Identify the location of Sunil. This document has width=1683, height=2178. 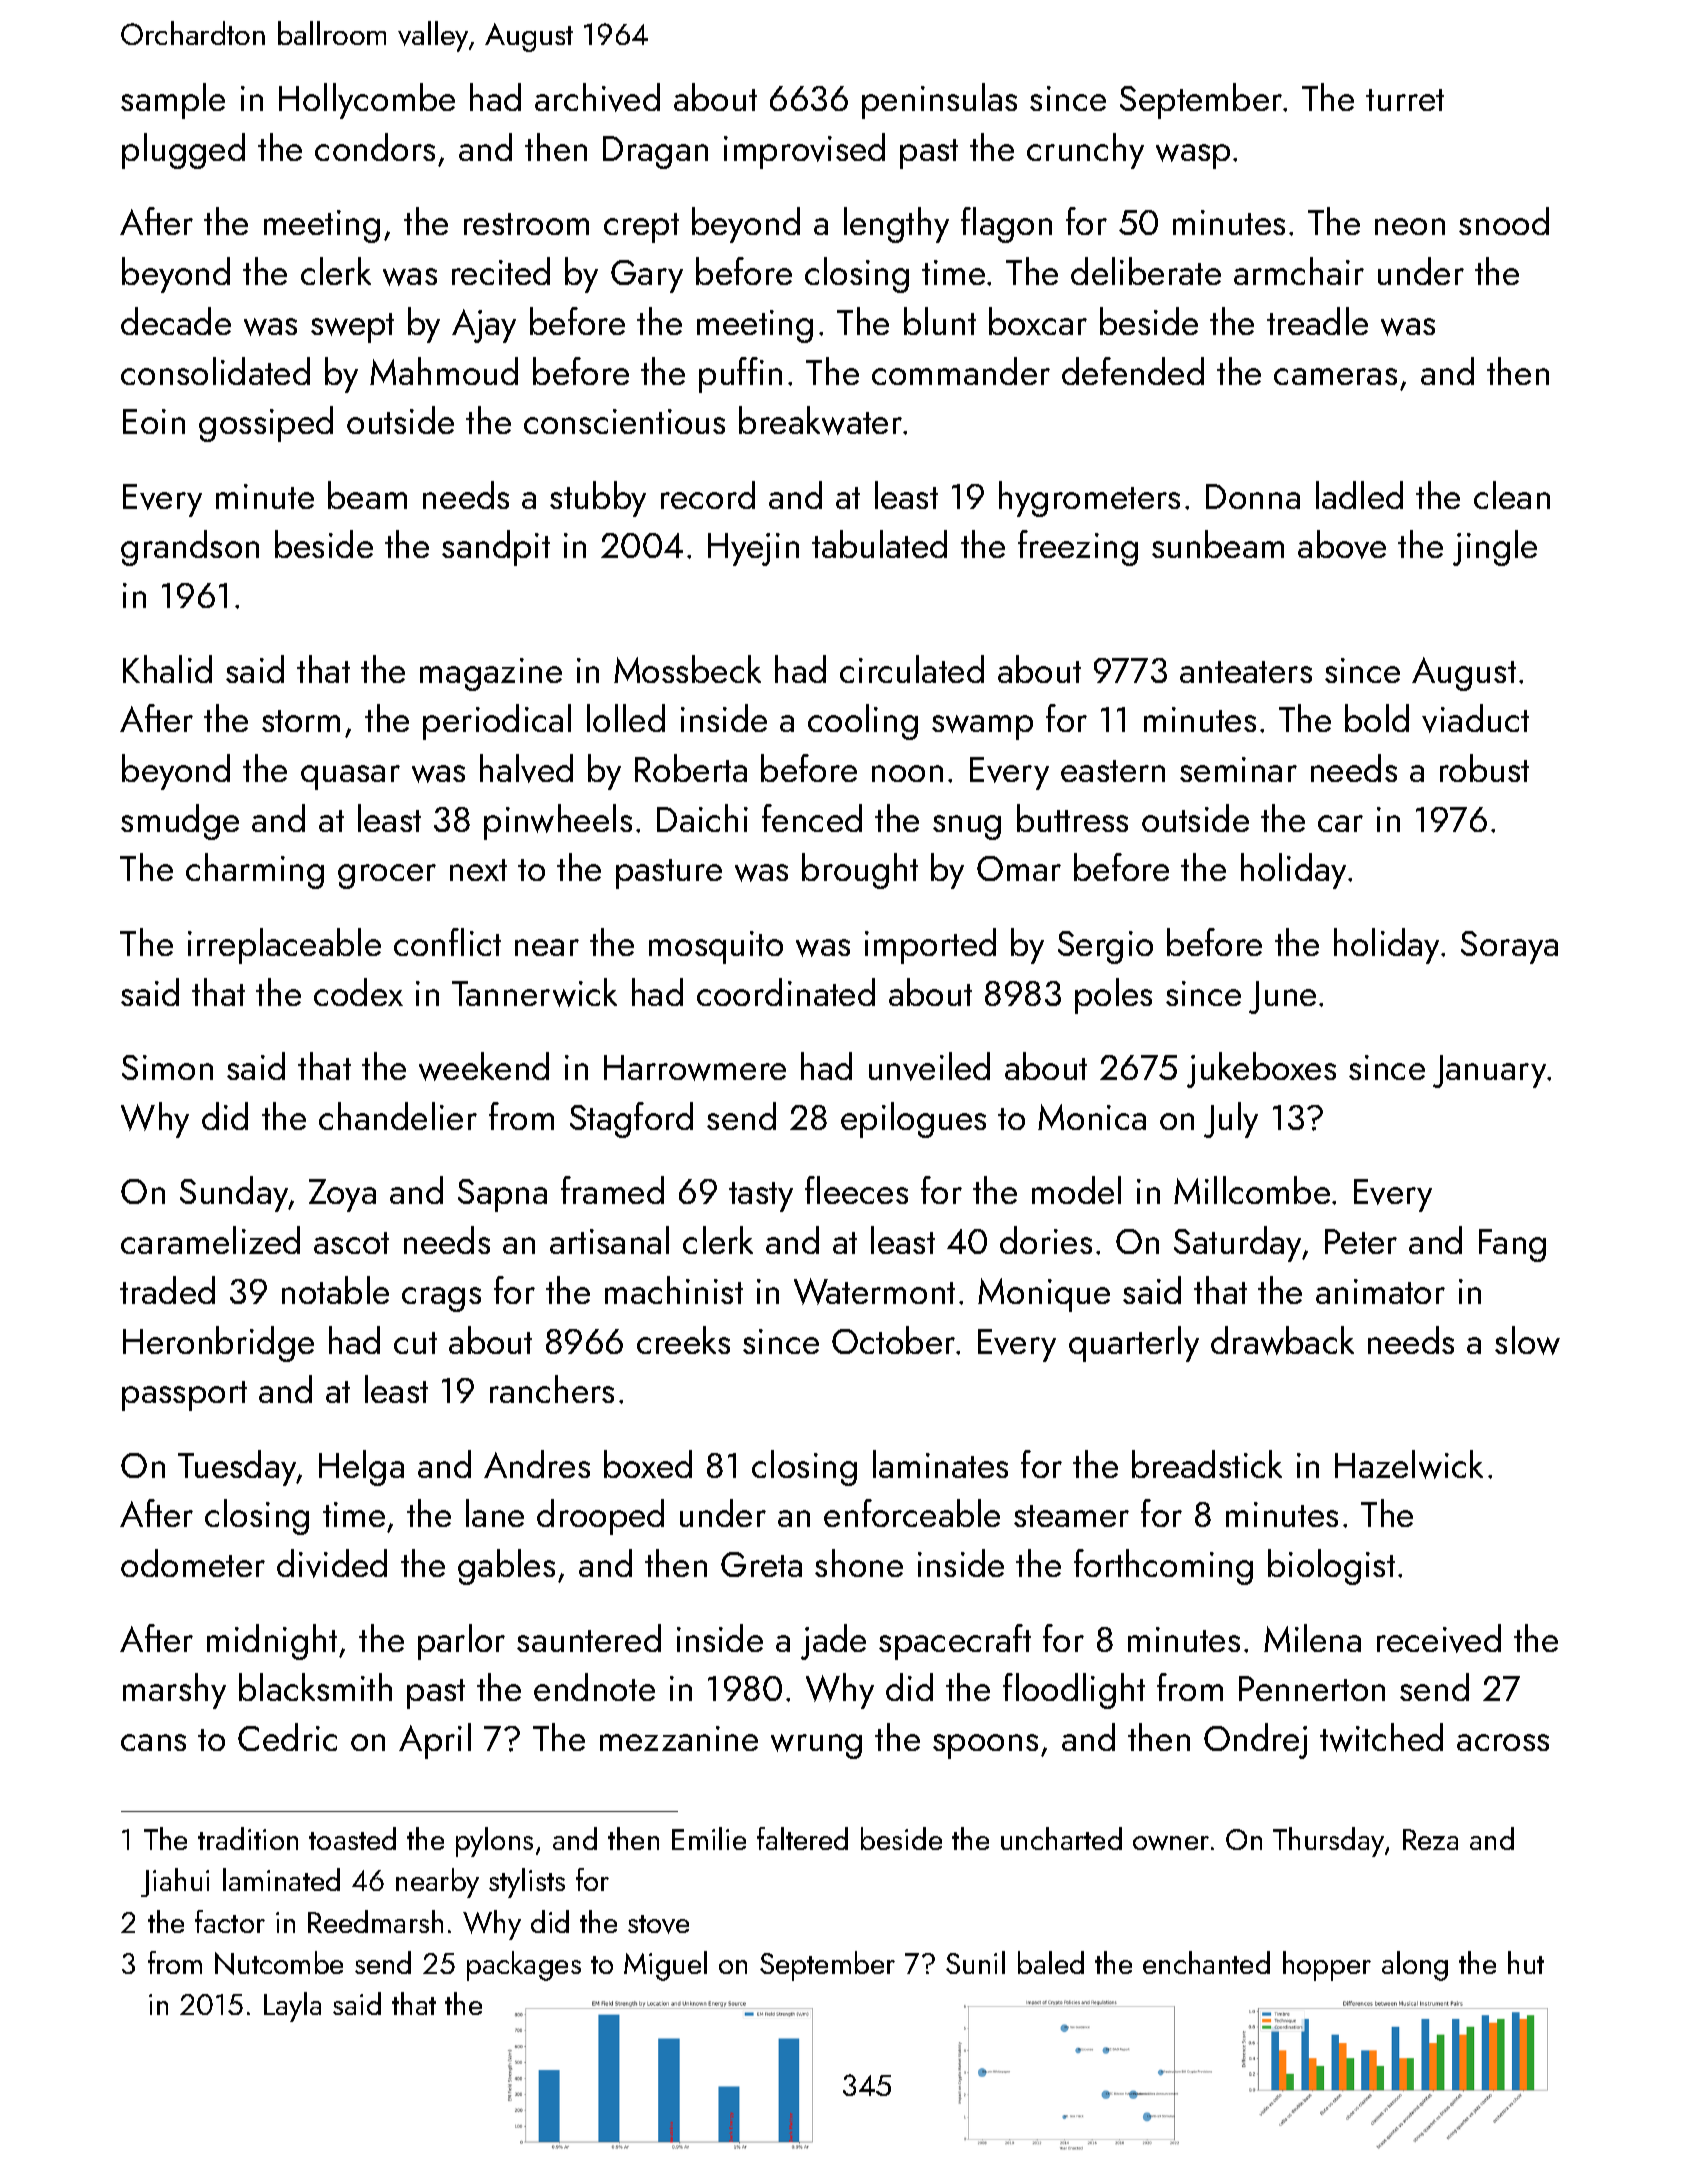
(975, 1962).
